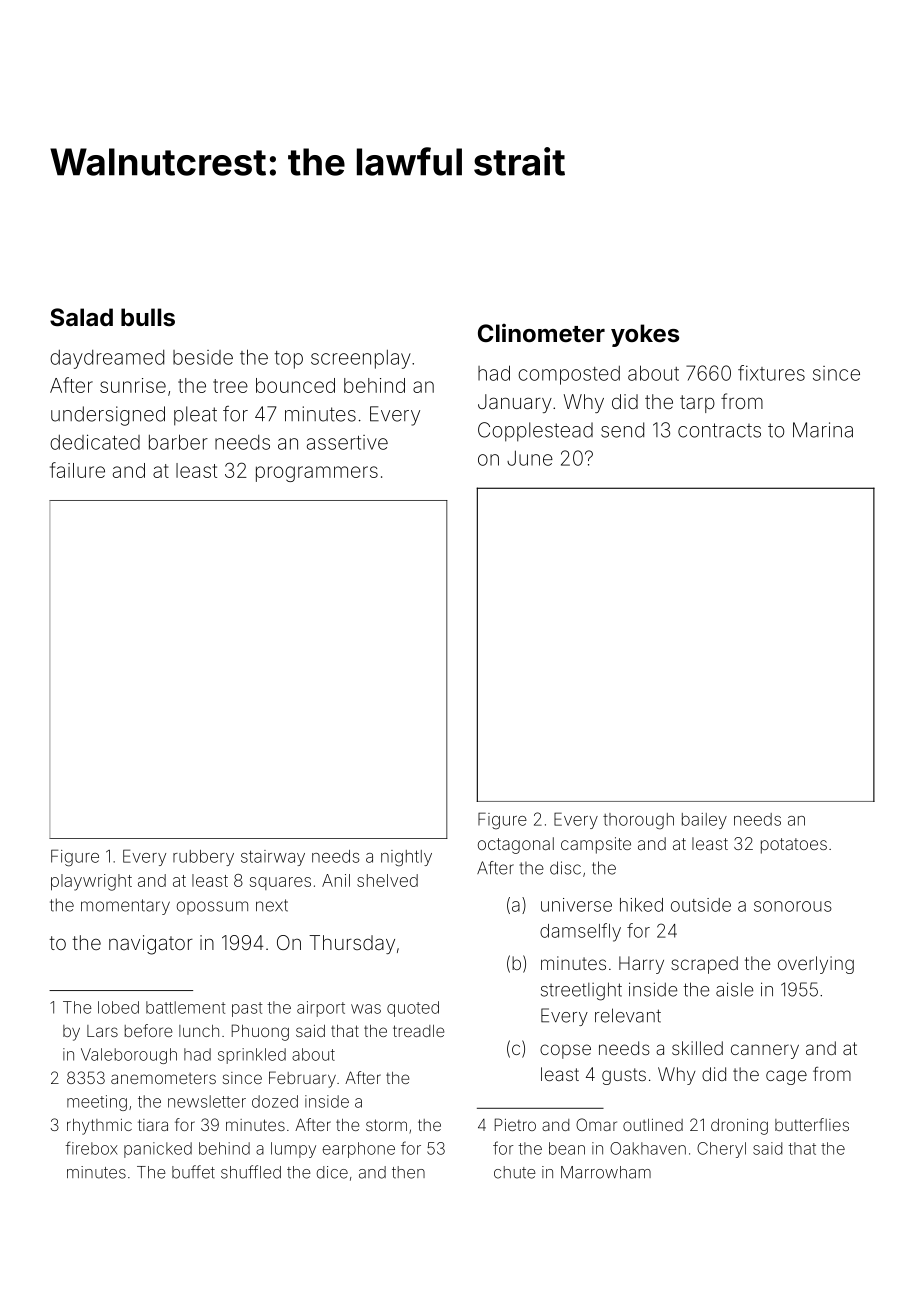 The image size is (924, 1314). I want to click on chute, so click(514, 1172).
